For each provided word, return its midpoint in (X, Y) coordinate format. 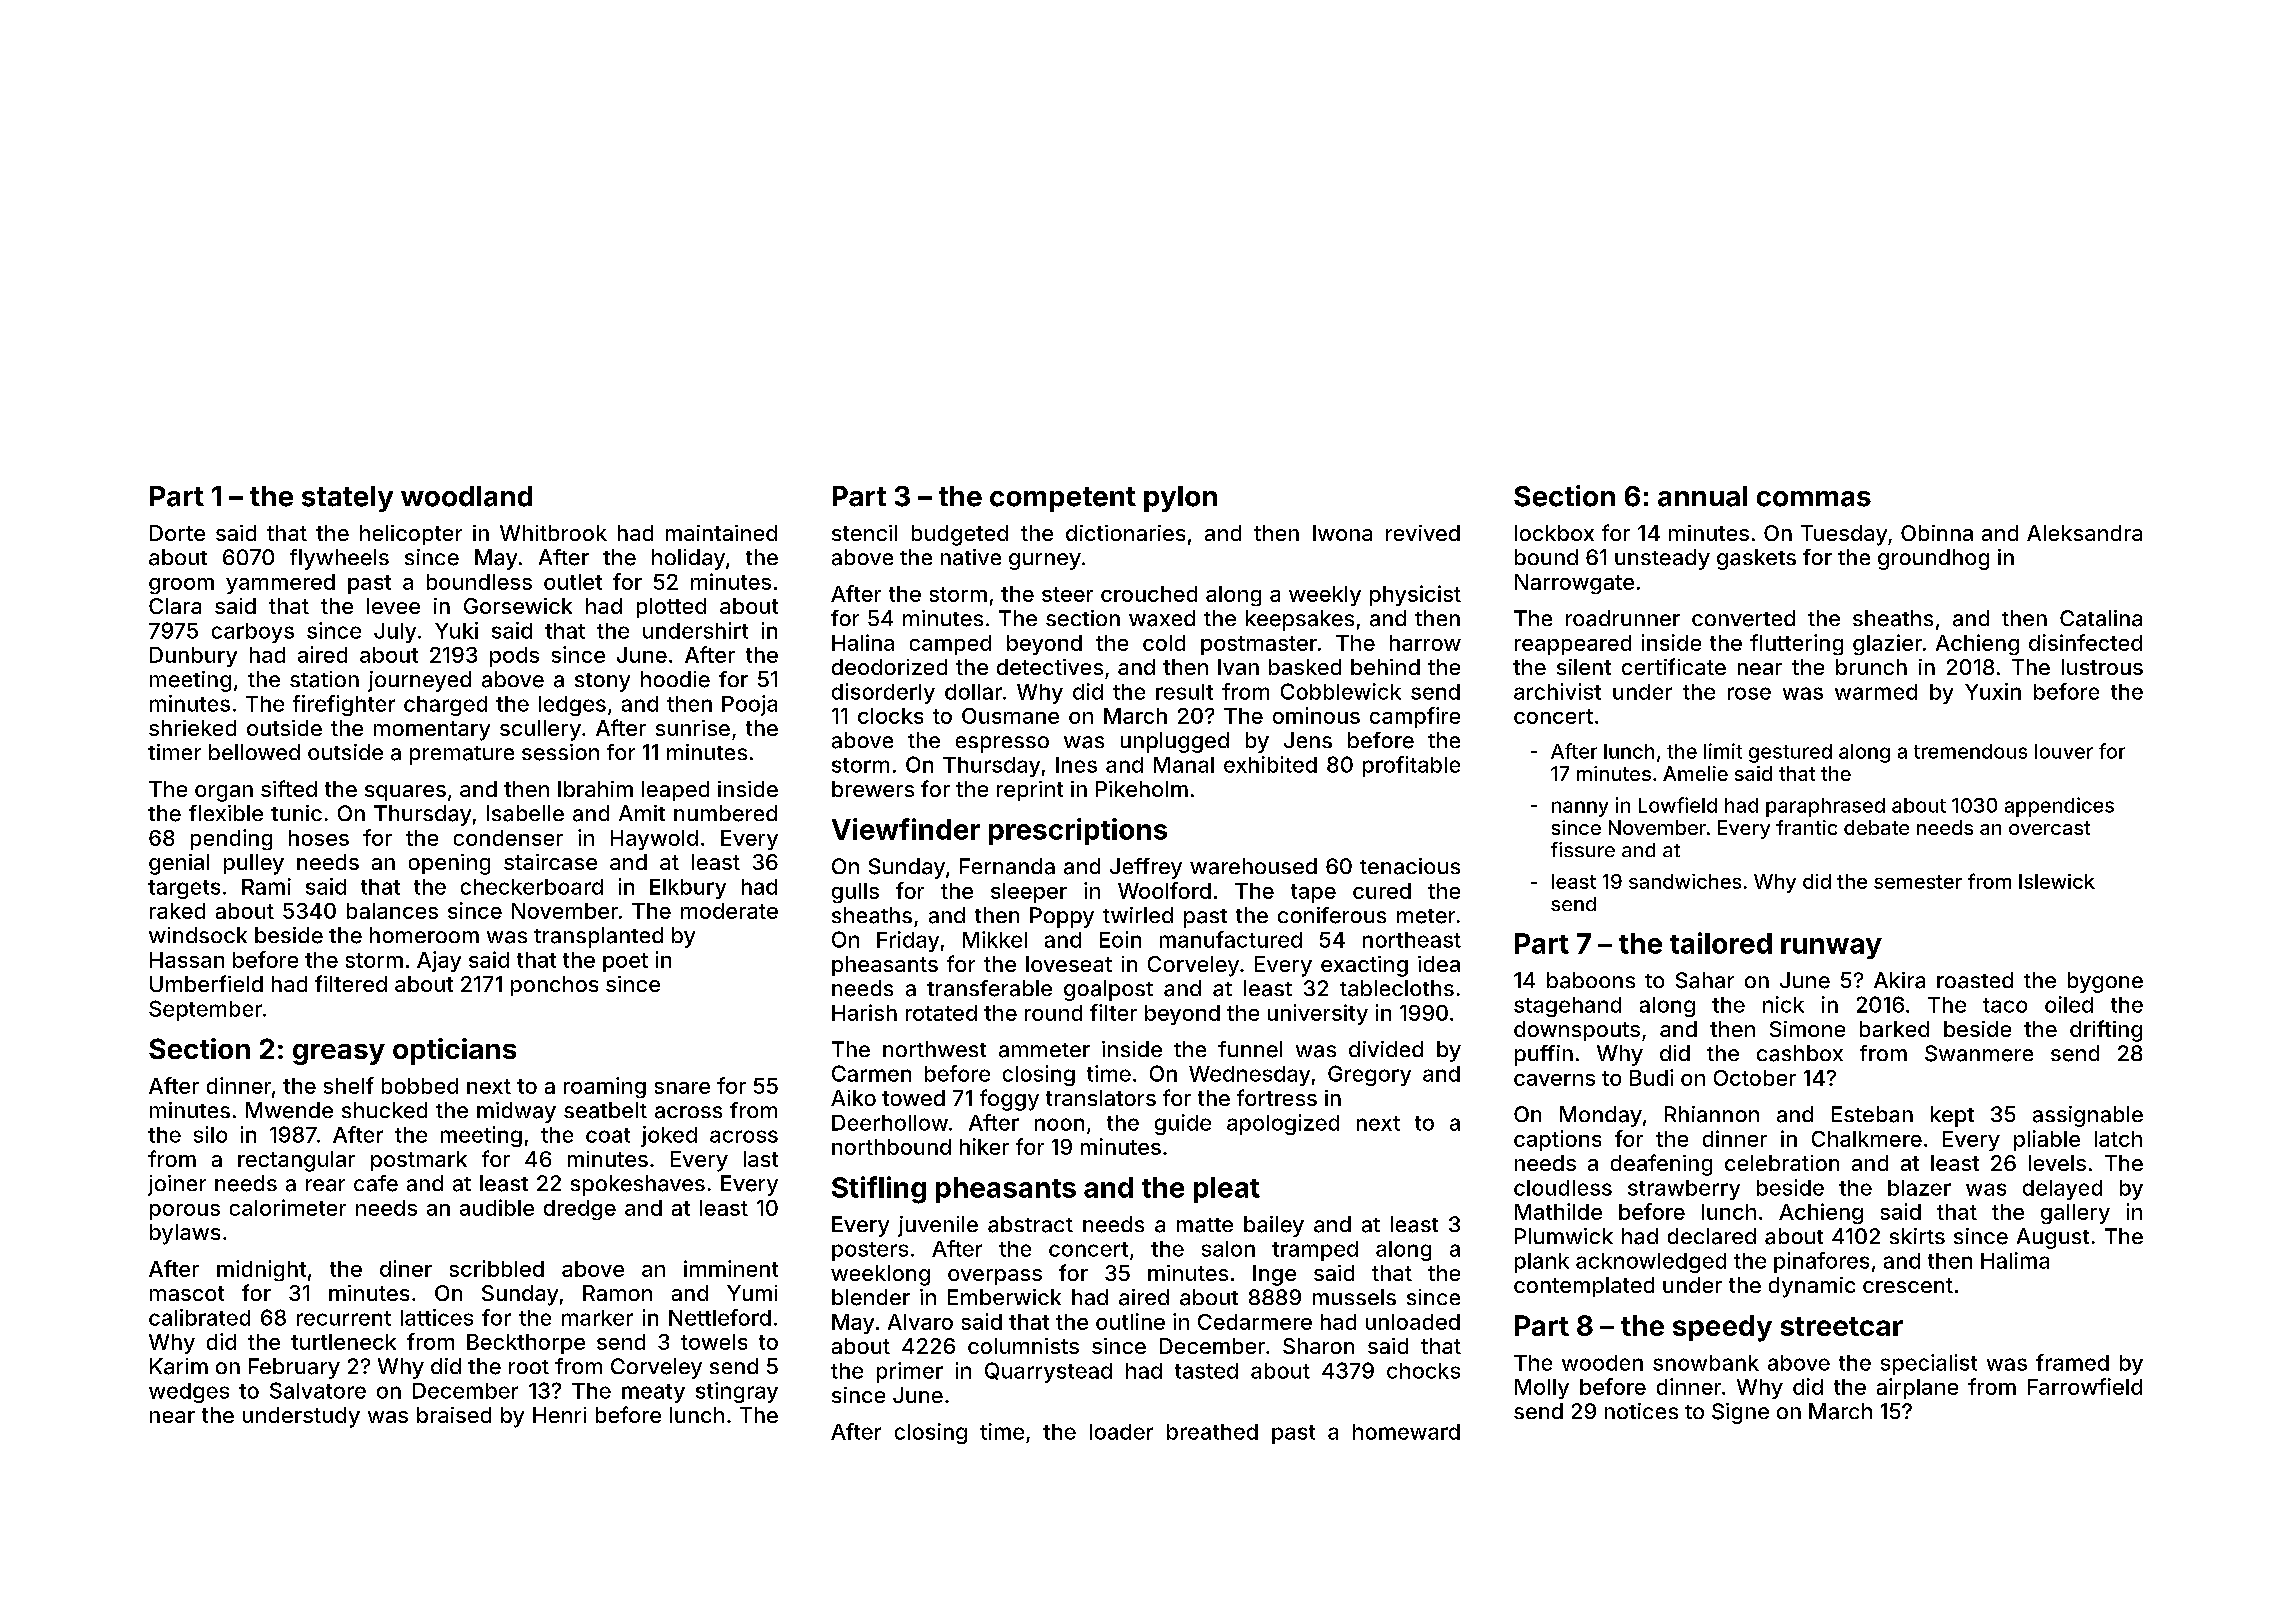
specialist (1929, 1364)
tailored (1721, 943)
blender (871, 1297)
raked (177, 911)
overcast (2049, 828)
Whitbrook (553, 533)
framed (2072, 1362)
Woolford (1164, 890)
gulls (855, 893)
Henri (559, 1415)
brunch (1871, 667)
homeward (1406, 1432)
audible (497, 1207)
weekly (1325, 596)
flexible (226, 813)
